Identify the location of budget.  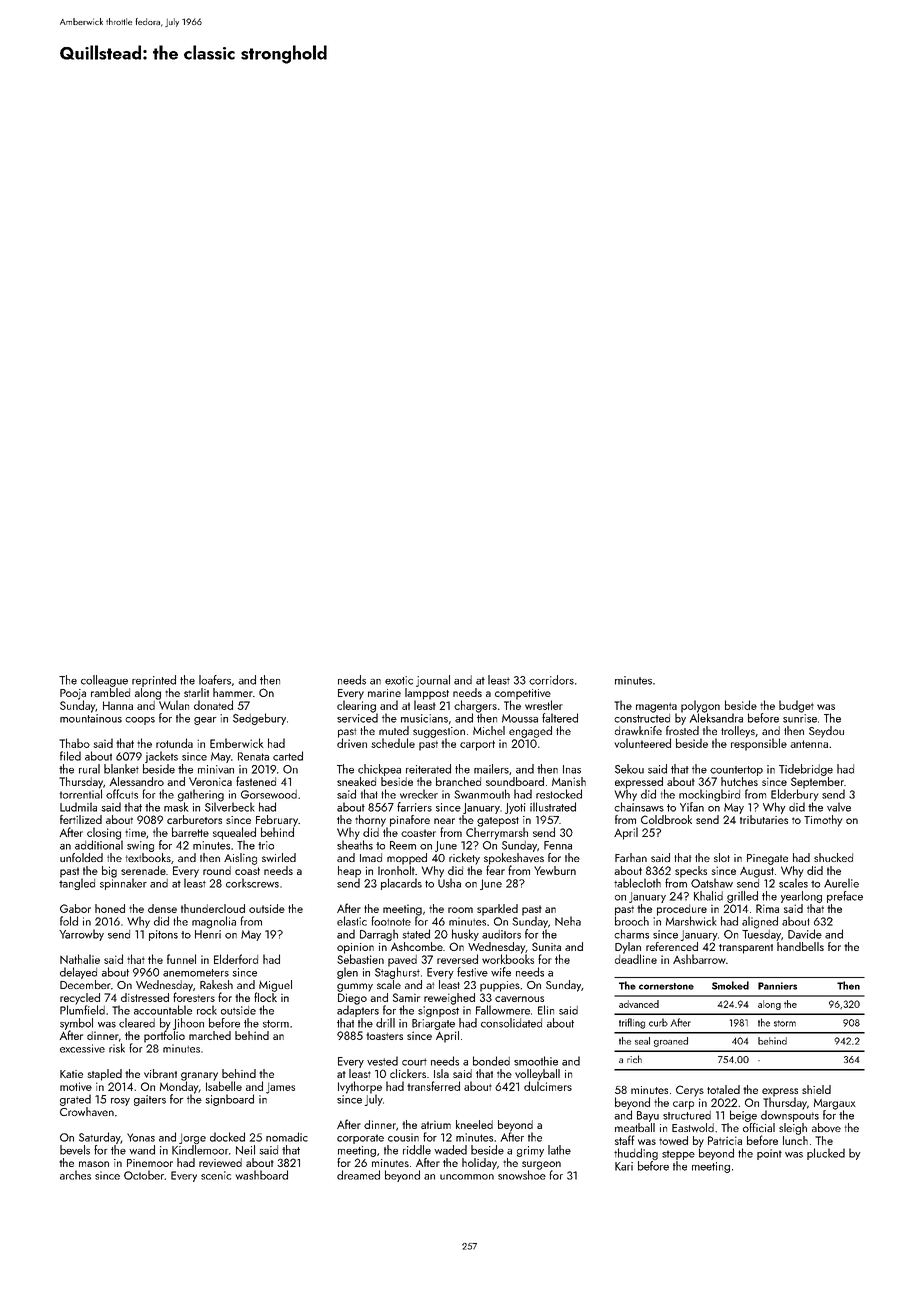
(796, 706).
